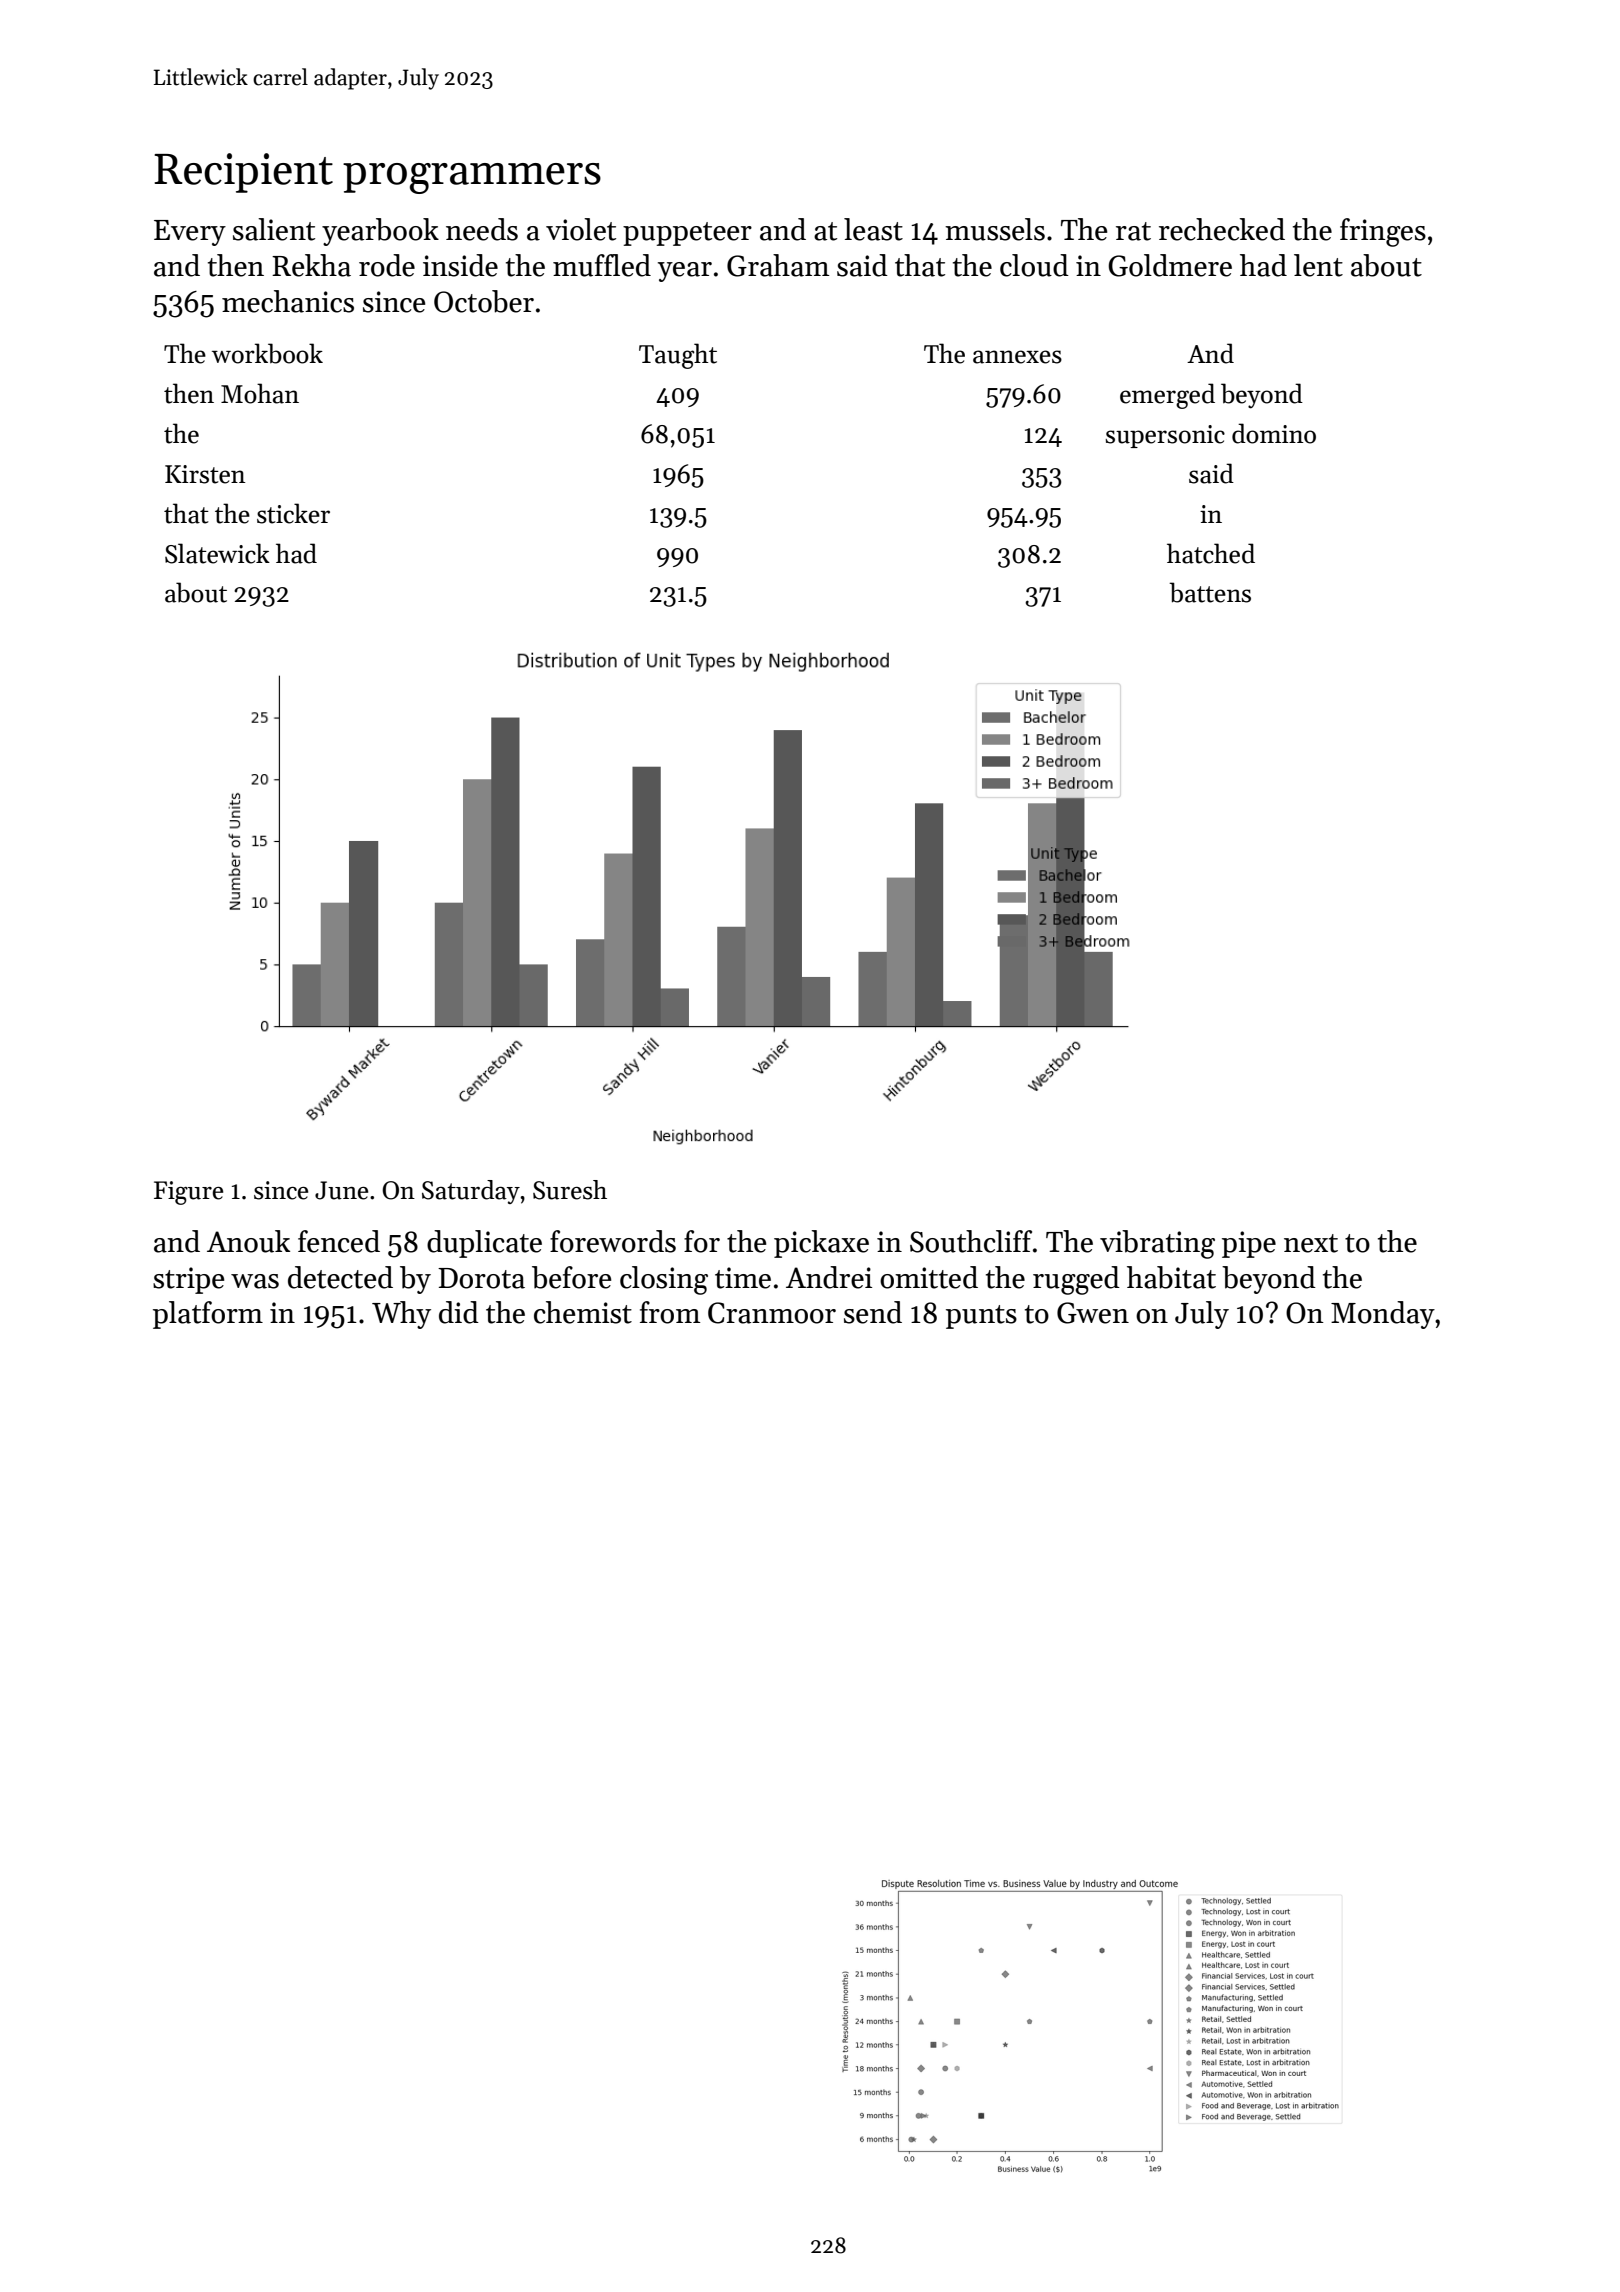 This screenshot has width=1620, height=2292. What do you see at coordinates (1210, 592) in the screenshot?
I see `battens` at bounding box center [1210, 592].
